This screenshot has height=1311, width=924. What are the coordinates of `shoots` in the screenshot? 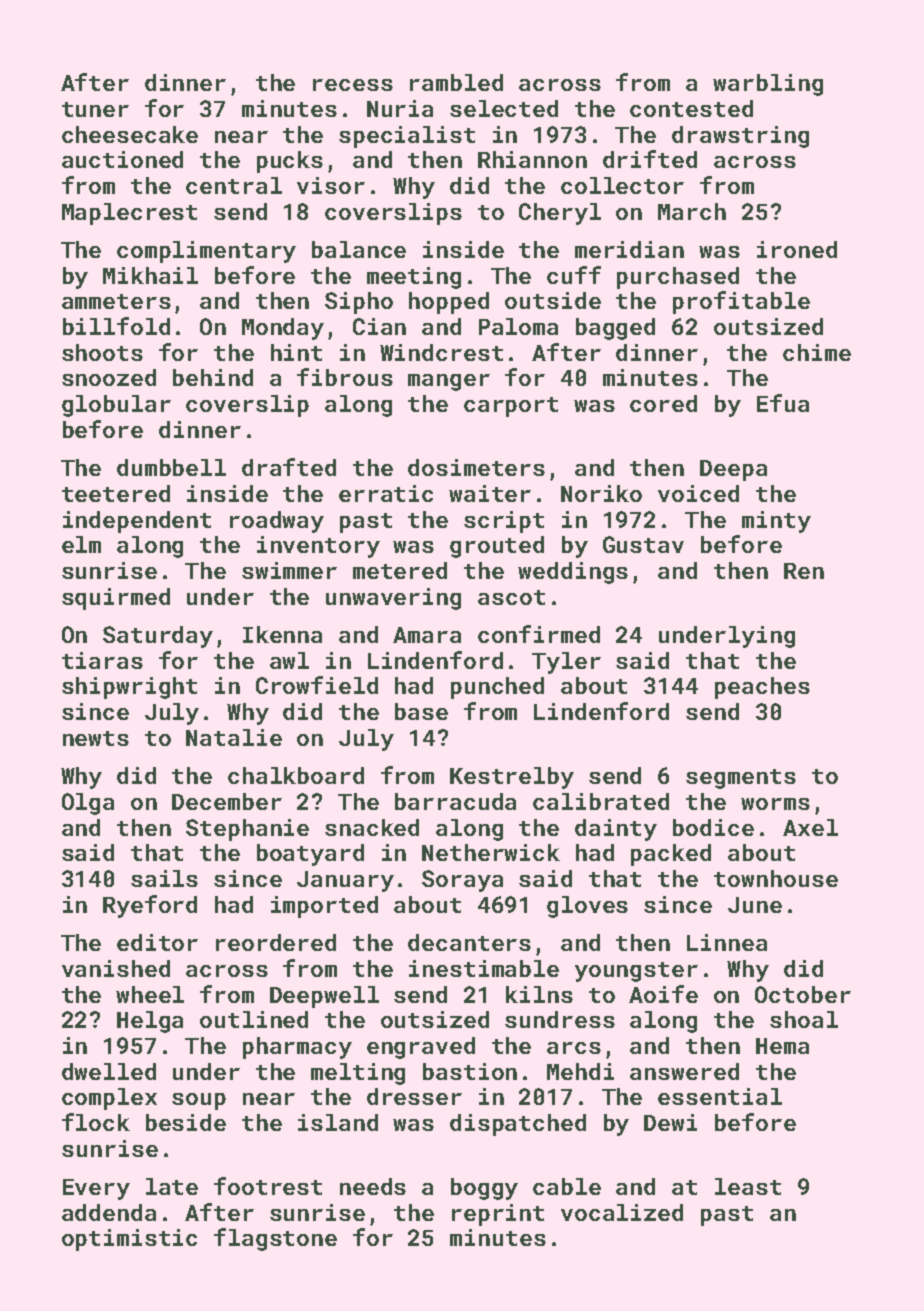 It's located at (102, 352).
